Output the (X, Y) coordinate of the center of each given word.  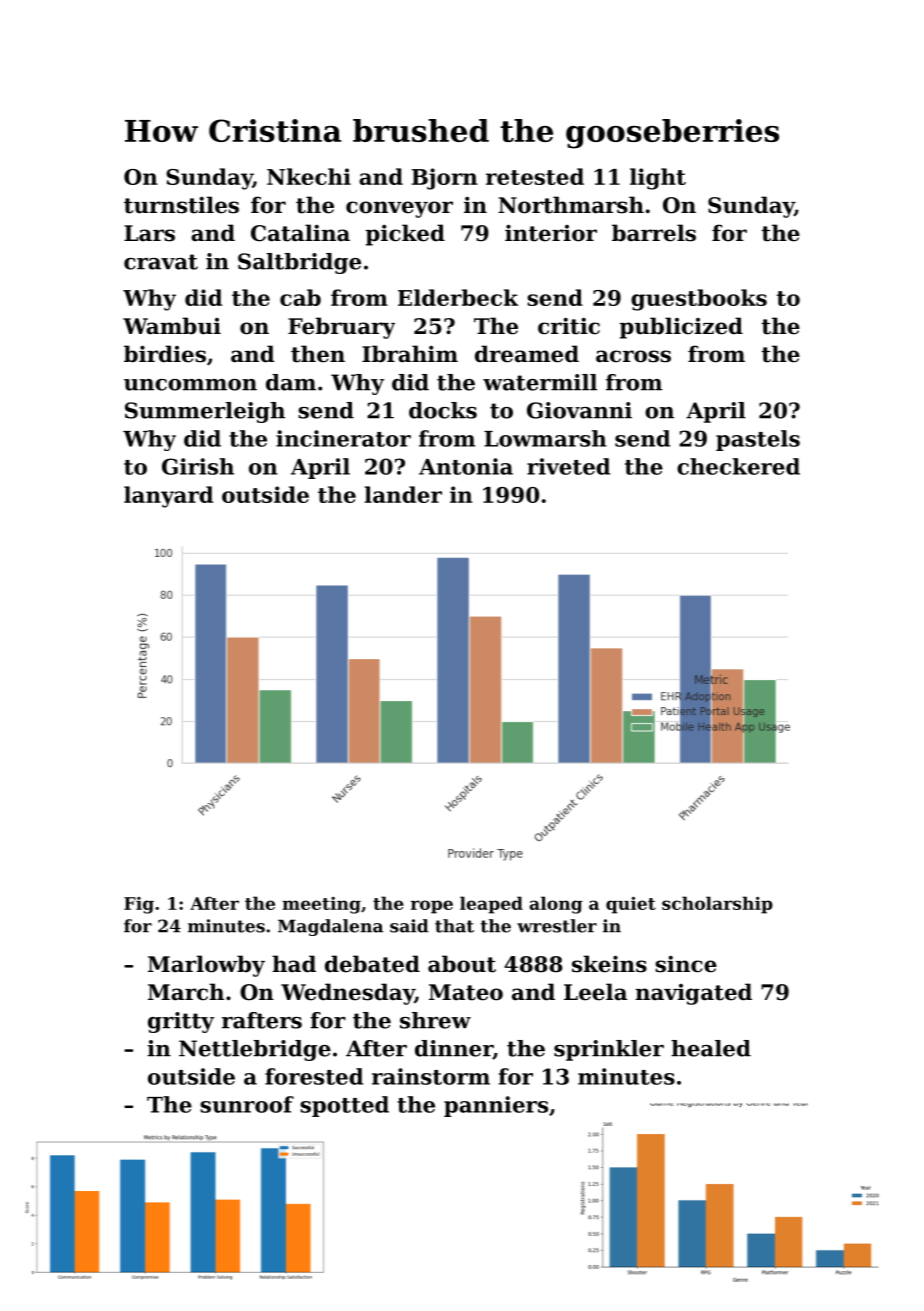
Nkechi (309, 176)
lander (403, 494)
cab (300, 297)
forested (314, 1076)
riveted (568, 466)
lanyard (168, 497)
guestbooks (699, 300)
